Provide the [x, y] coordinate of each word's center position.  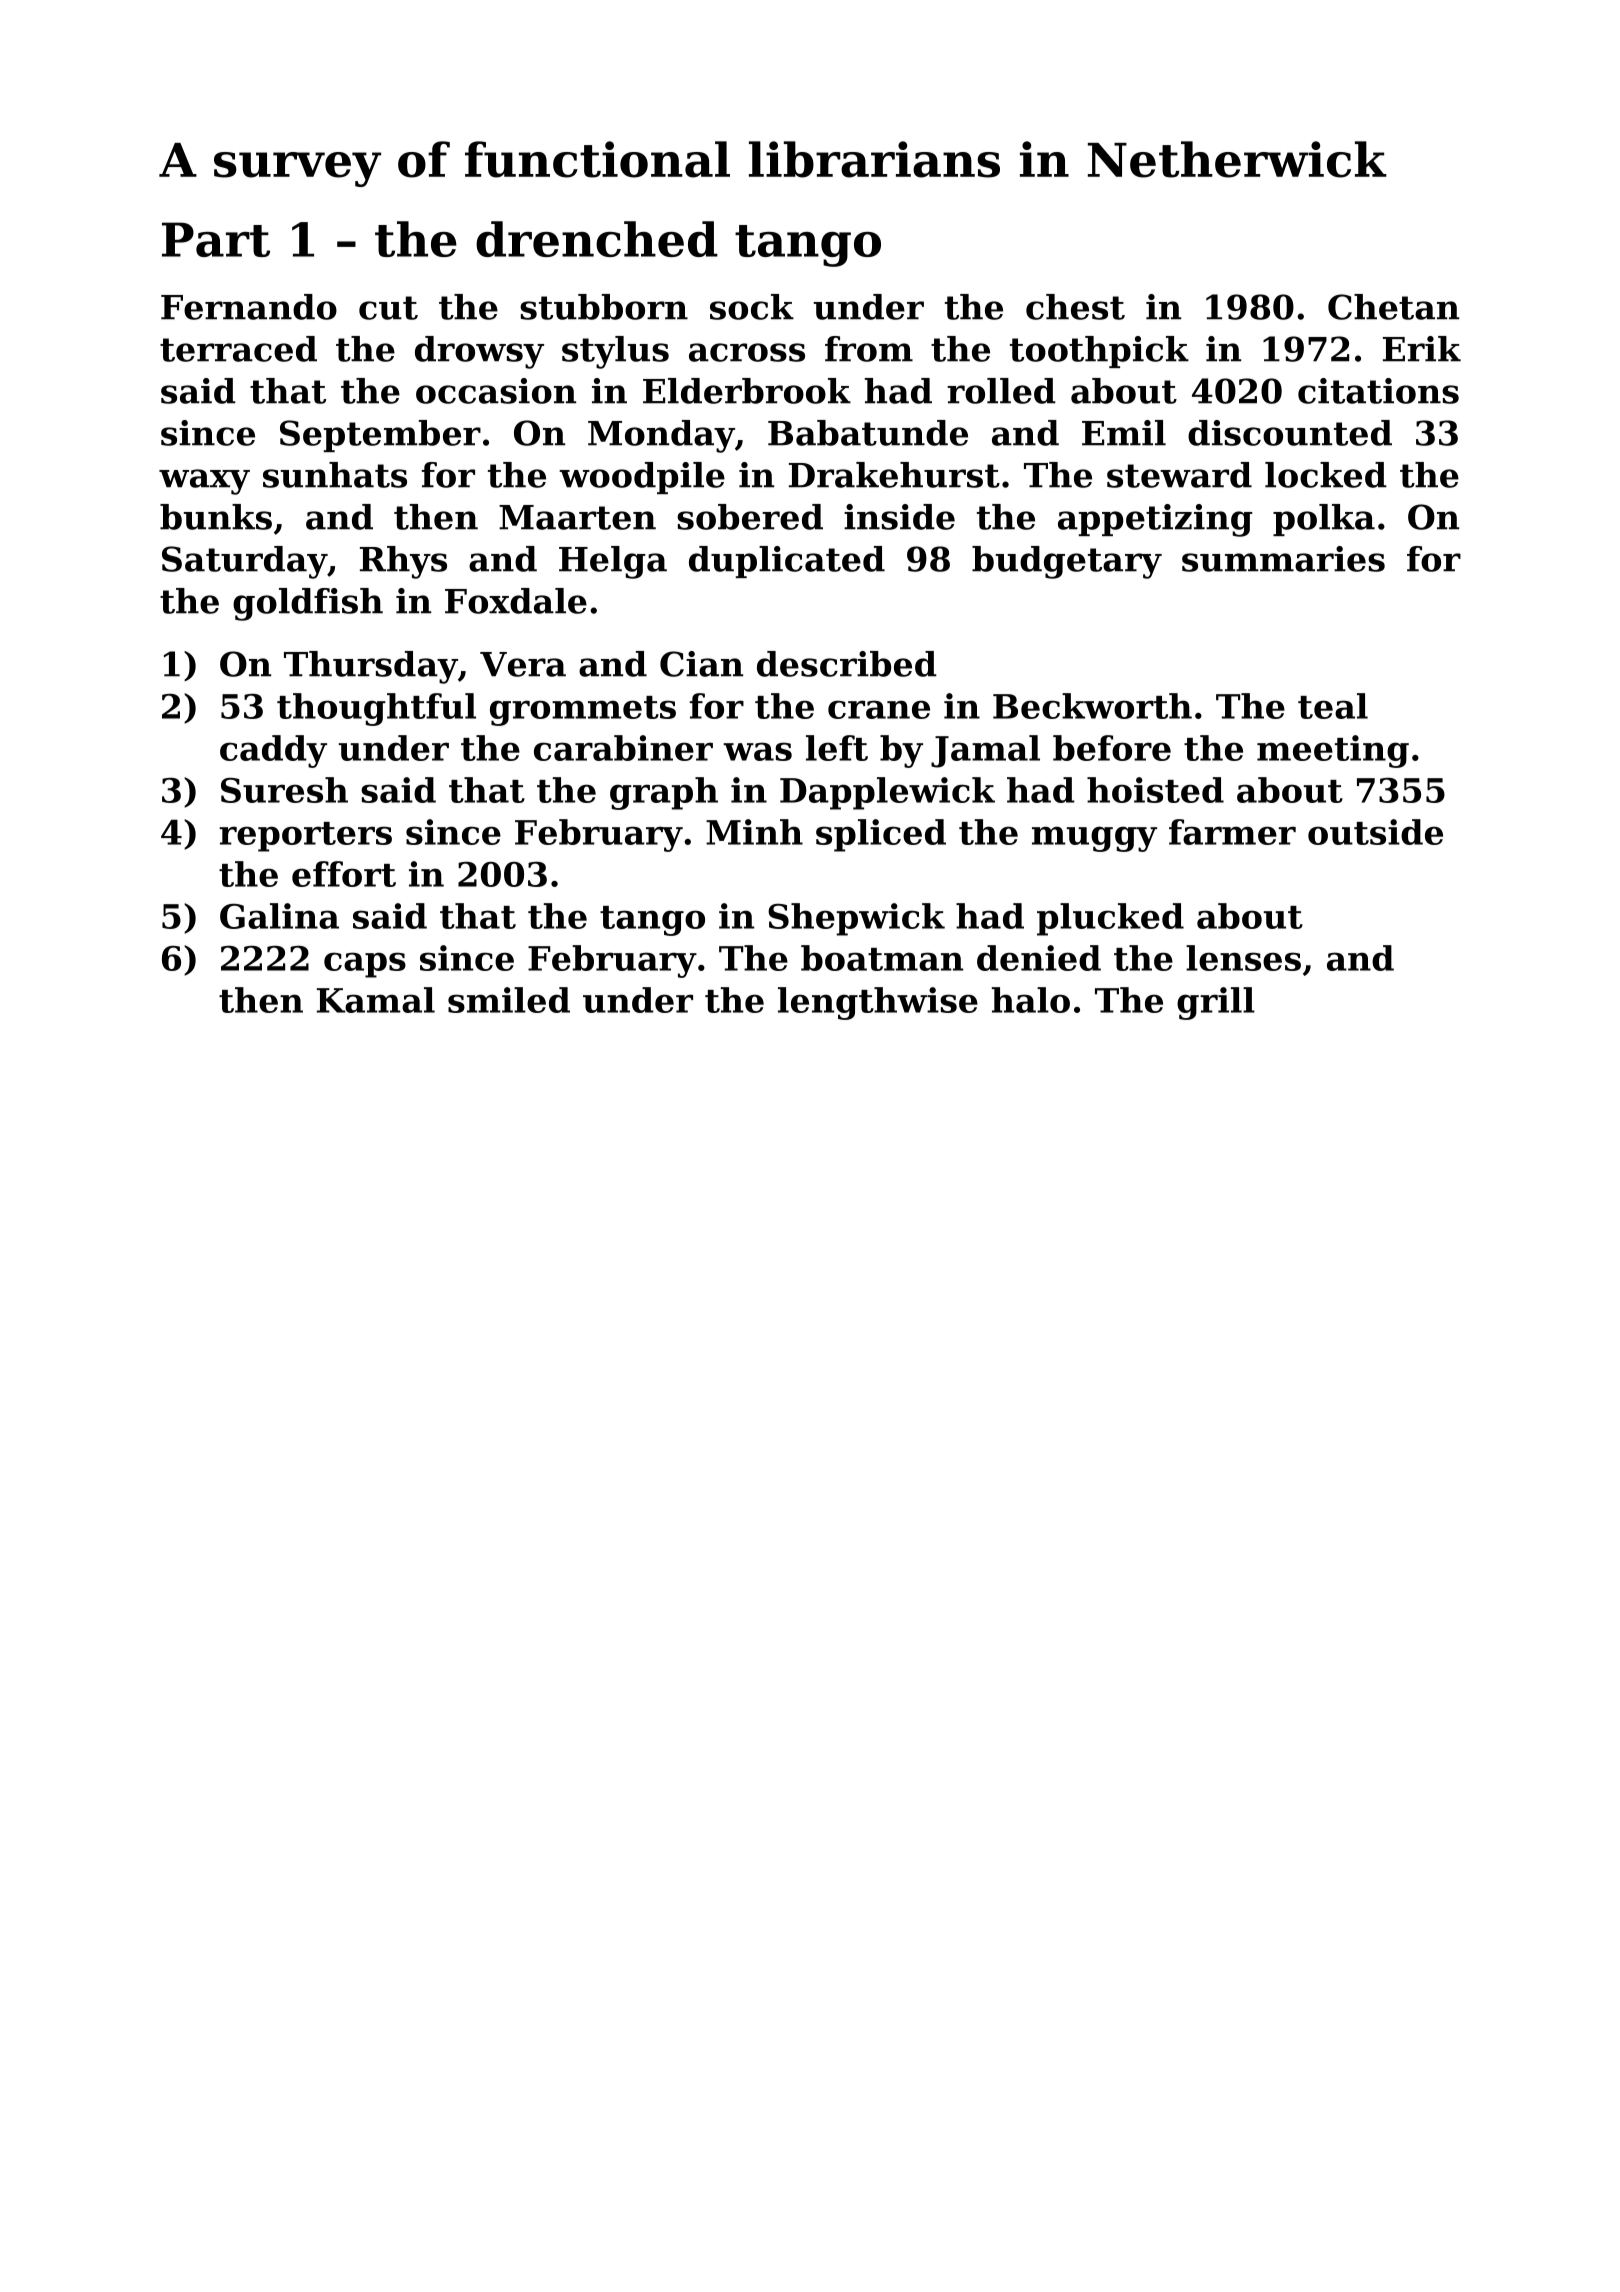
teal [1333, 706]
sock [752, 307]
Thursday [371, 667]
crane [879, 709]
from [869, 349]
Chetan [1393, 307]
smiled [509, 1000]
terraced [238, 349]
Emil [1124, 433]
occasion [496, 391]
